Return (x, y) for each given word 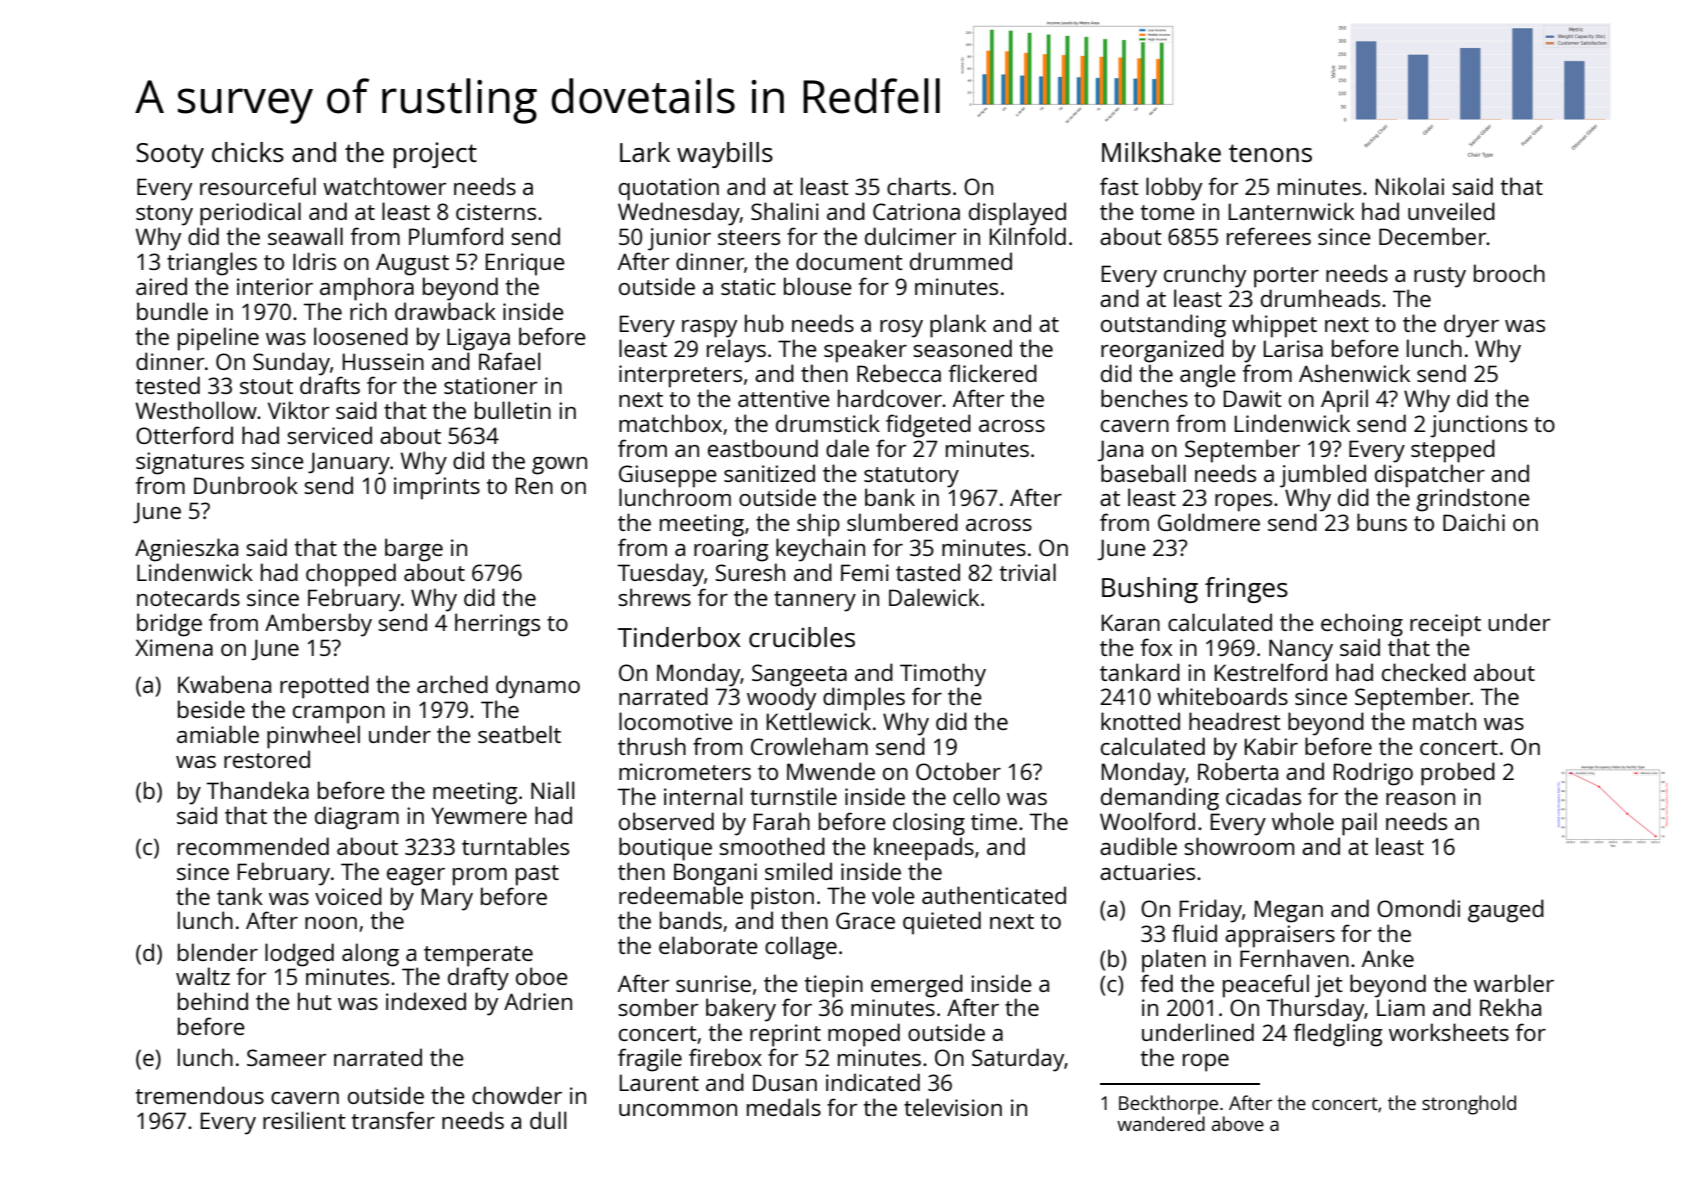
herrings (497, 625)
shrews (654, 597)
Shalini (785, 211)
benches (1144, 398)
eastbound (763, 448)
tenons (1270, 153)
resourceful (258, 186)
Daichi (1474, 522)
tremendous (200, 1095)
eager (416, 877)
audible (1138, 846)
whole (1303, 821)
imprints (437, 488)
